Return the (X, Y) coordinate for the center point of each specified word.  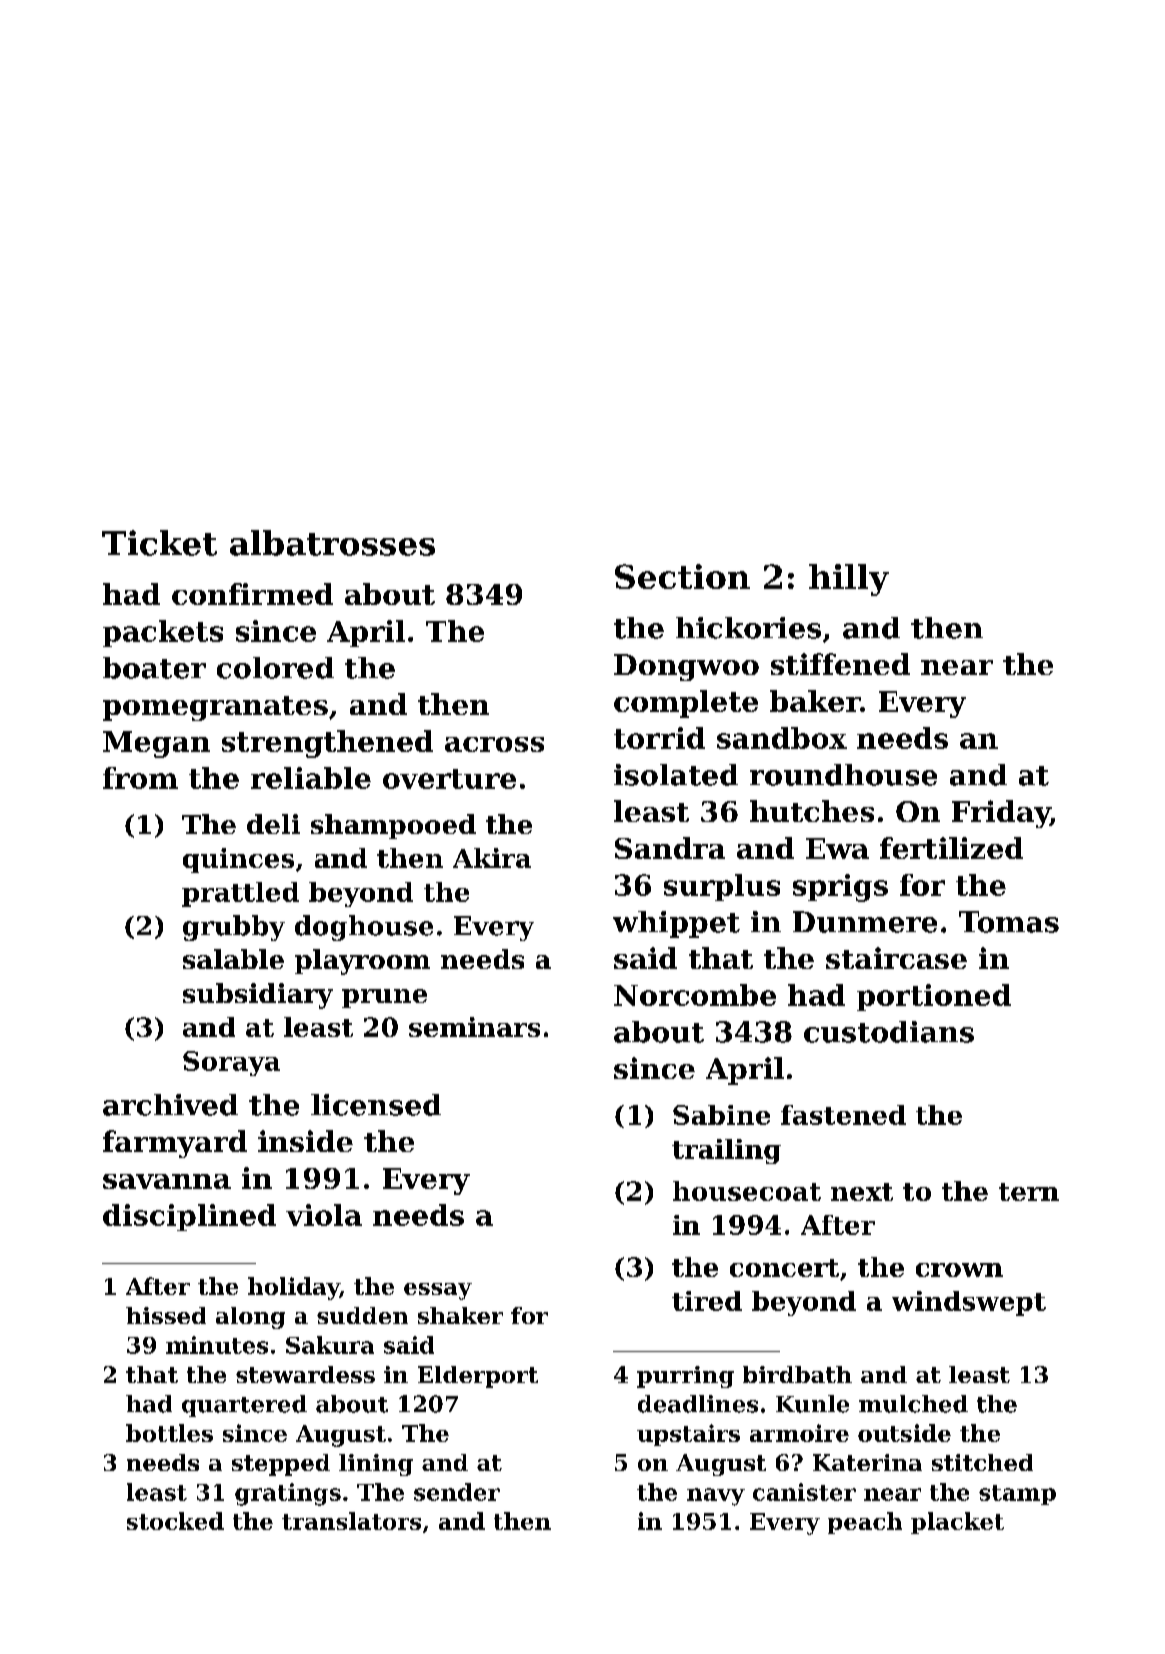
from (140, 778)
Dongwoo (686, 667)
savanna (167, 1181)
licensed (376, 1105)
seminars (474, 1027)
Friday (1001, 814)
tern (1029, 1192)
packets (163, 633)
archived (170, 1105)
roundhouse (843, 775)
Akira (492, 858)
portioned (934, 997)
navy (716, 1497)
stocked (175, 1521)
